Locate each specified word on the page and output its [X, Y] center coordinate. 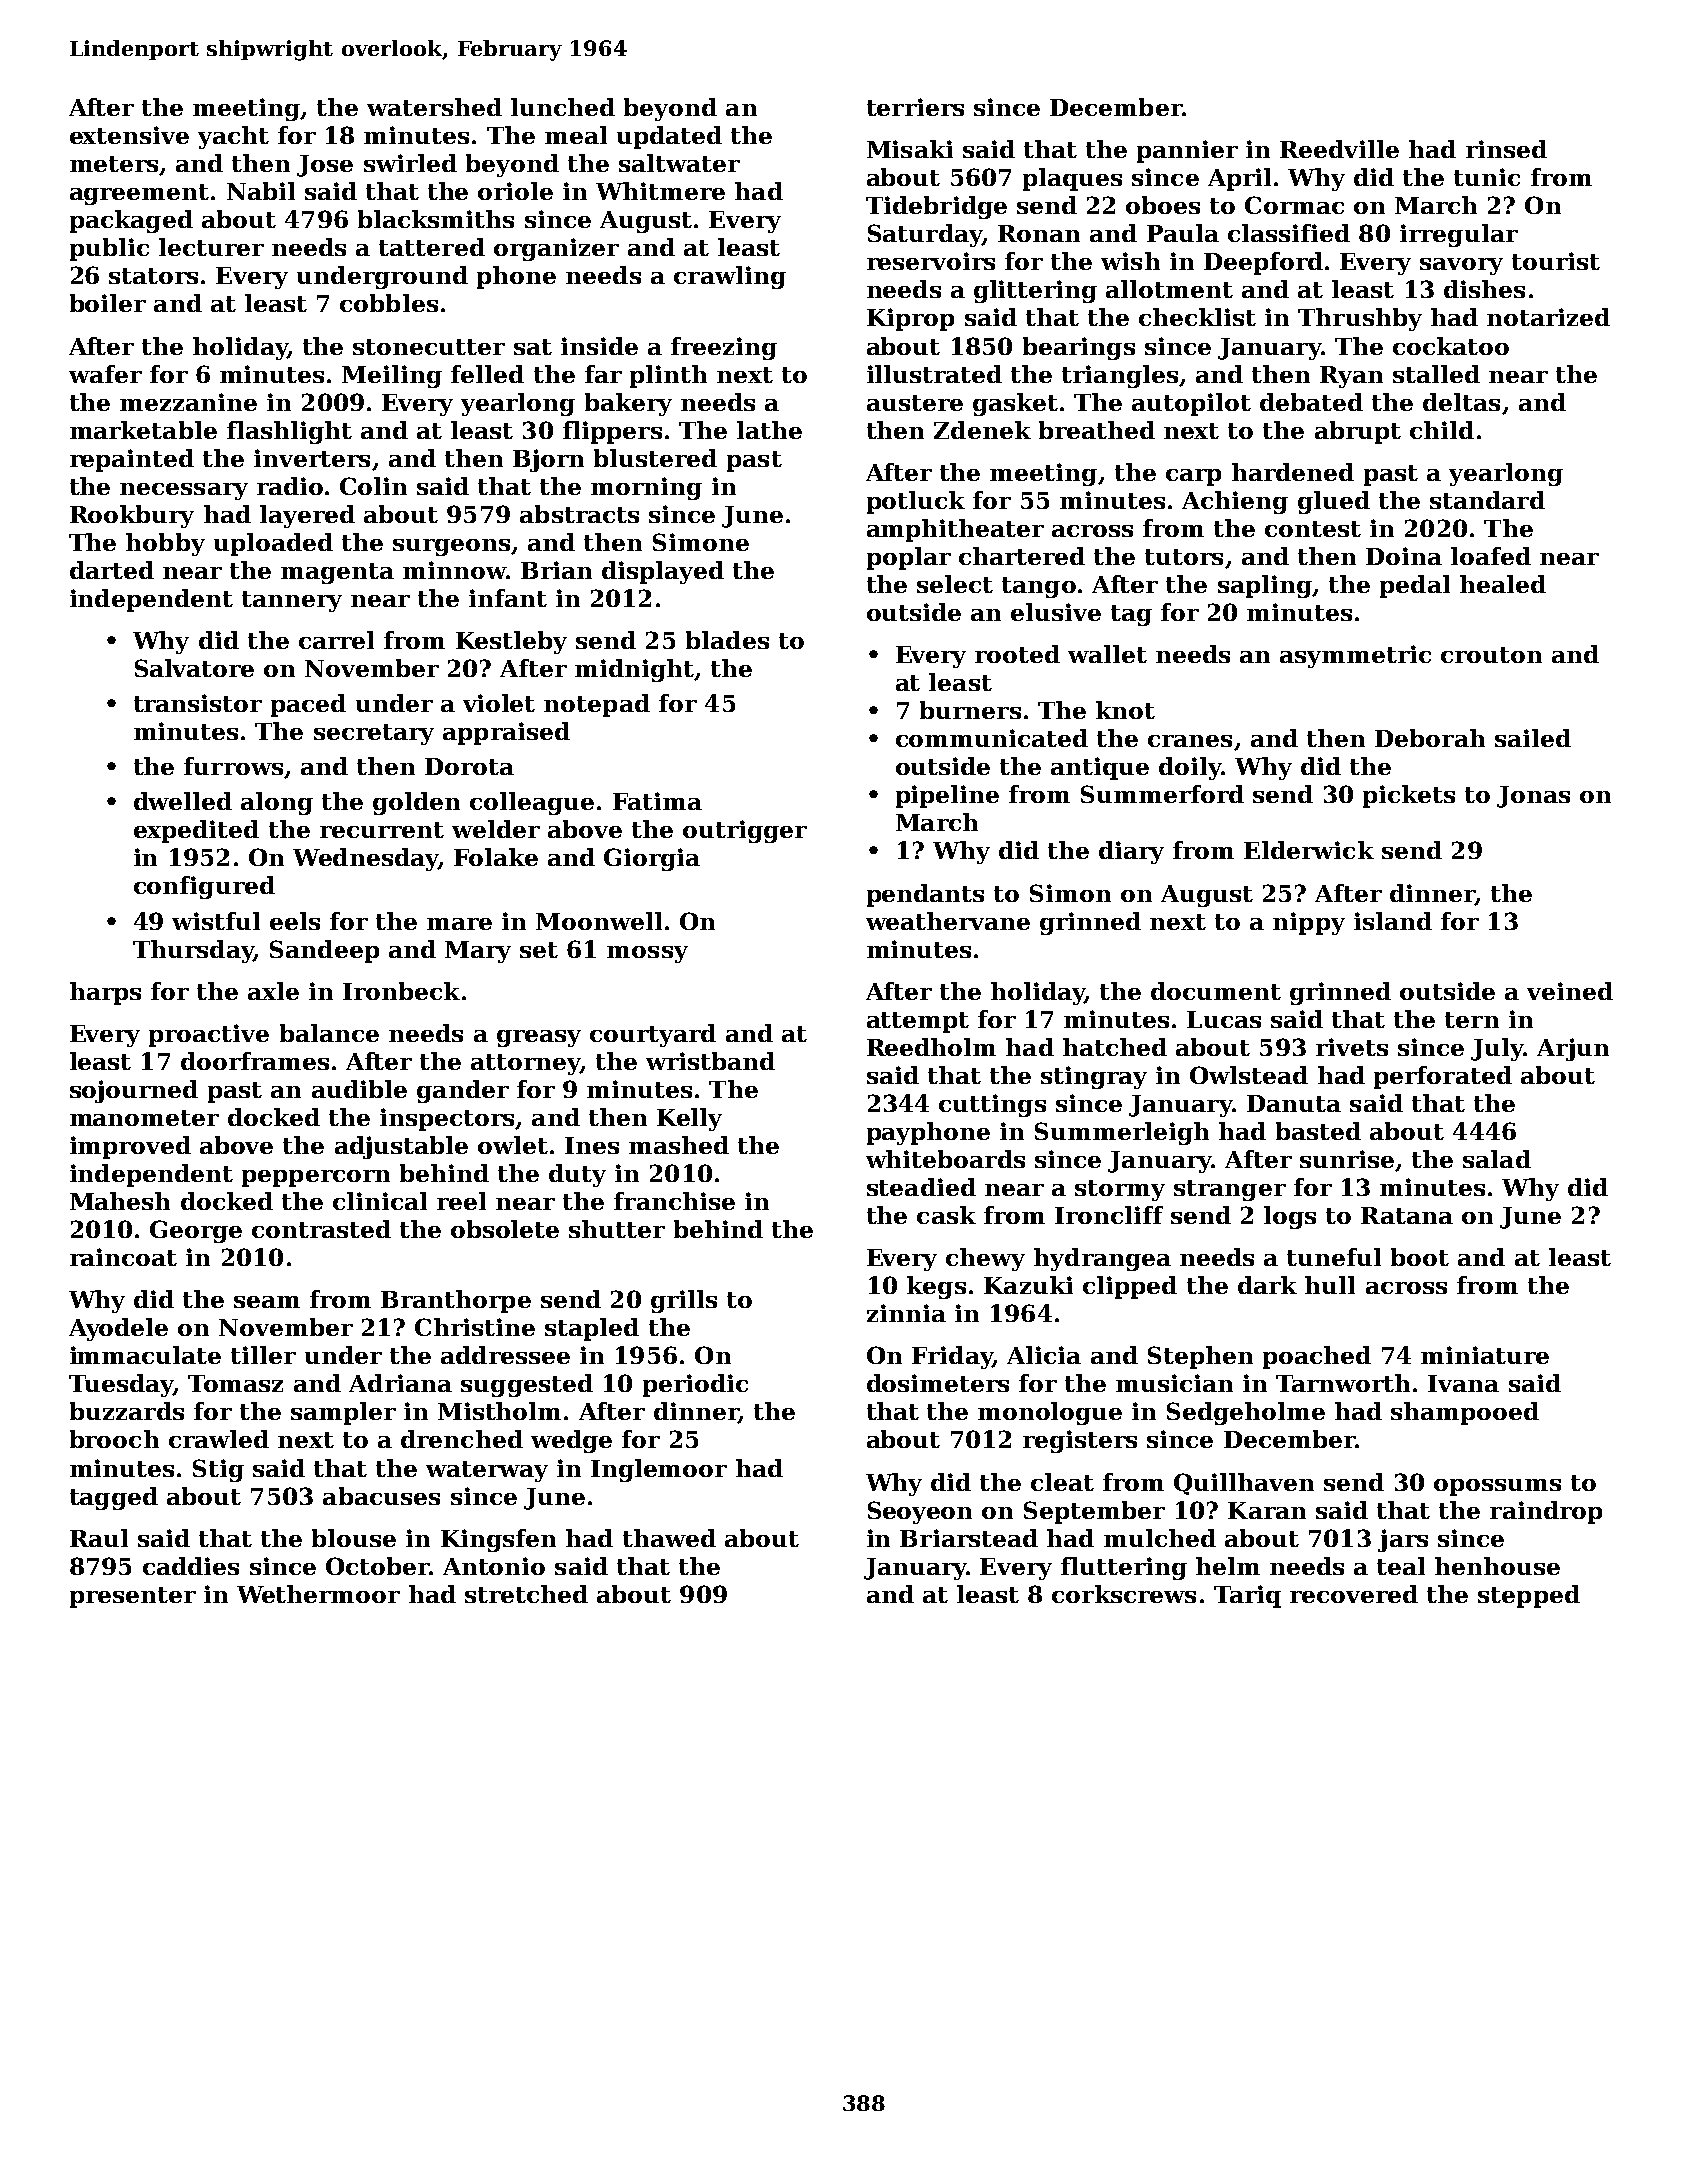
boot [1420, 1257]
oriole [515, 191]
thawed [669, 1538]
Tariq [1247, 1596]
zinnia [906, 1313]
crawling [730, 277]
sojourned [134, 1091]
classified [1289, 233]
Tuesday [121, 1385]
